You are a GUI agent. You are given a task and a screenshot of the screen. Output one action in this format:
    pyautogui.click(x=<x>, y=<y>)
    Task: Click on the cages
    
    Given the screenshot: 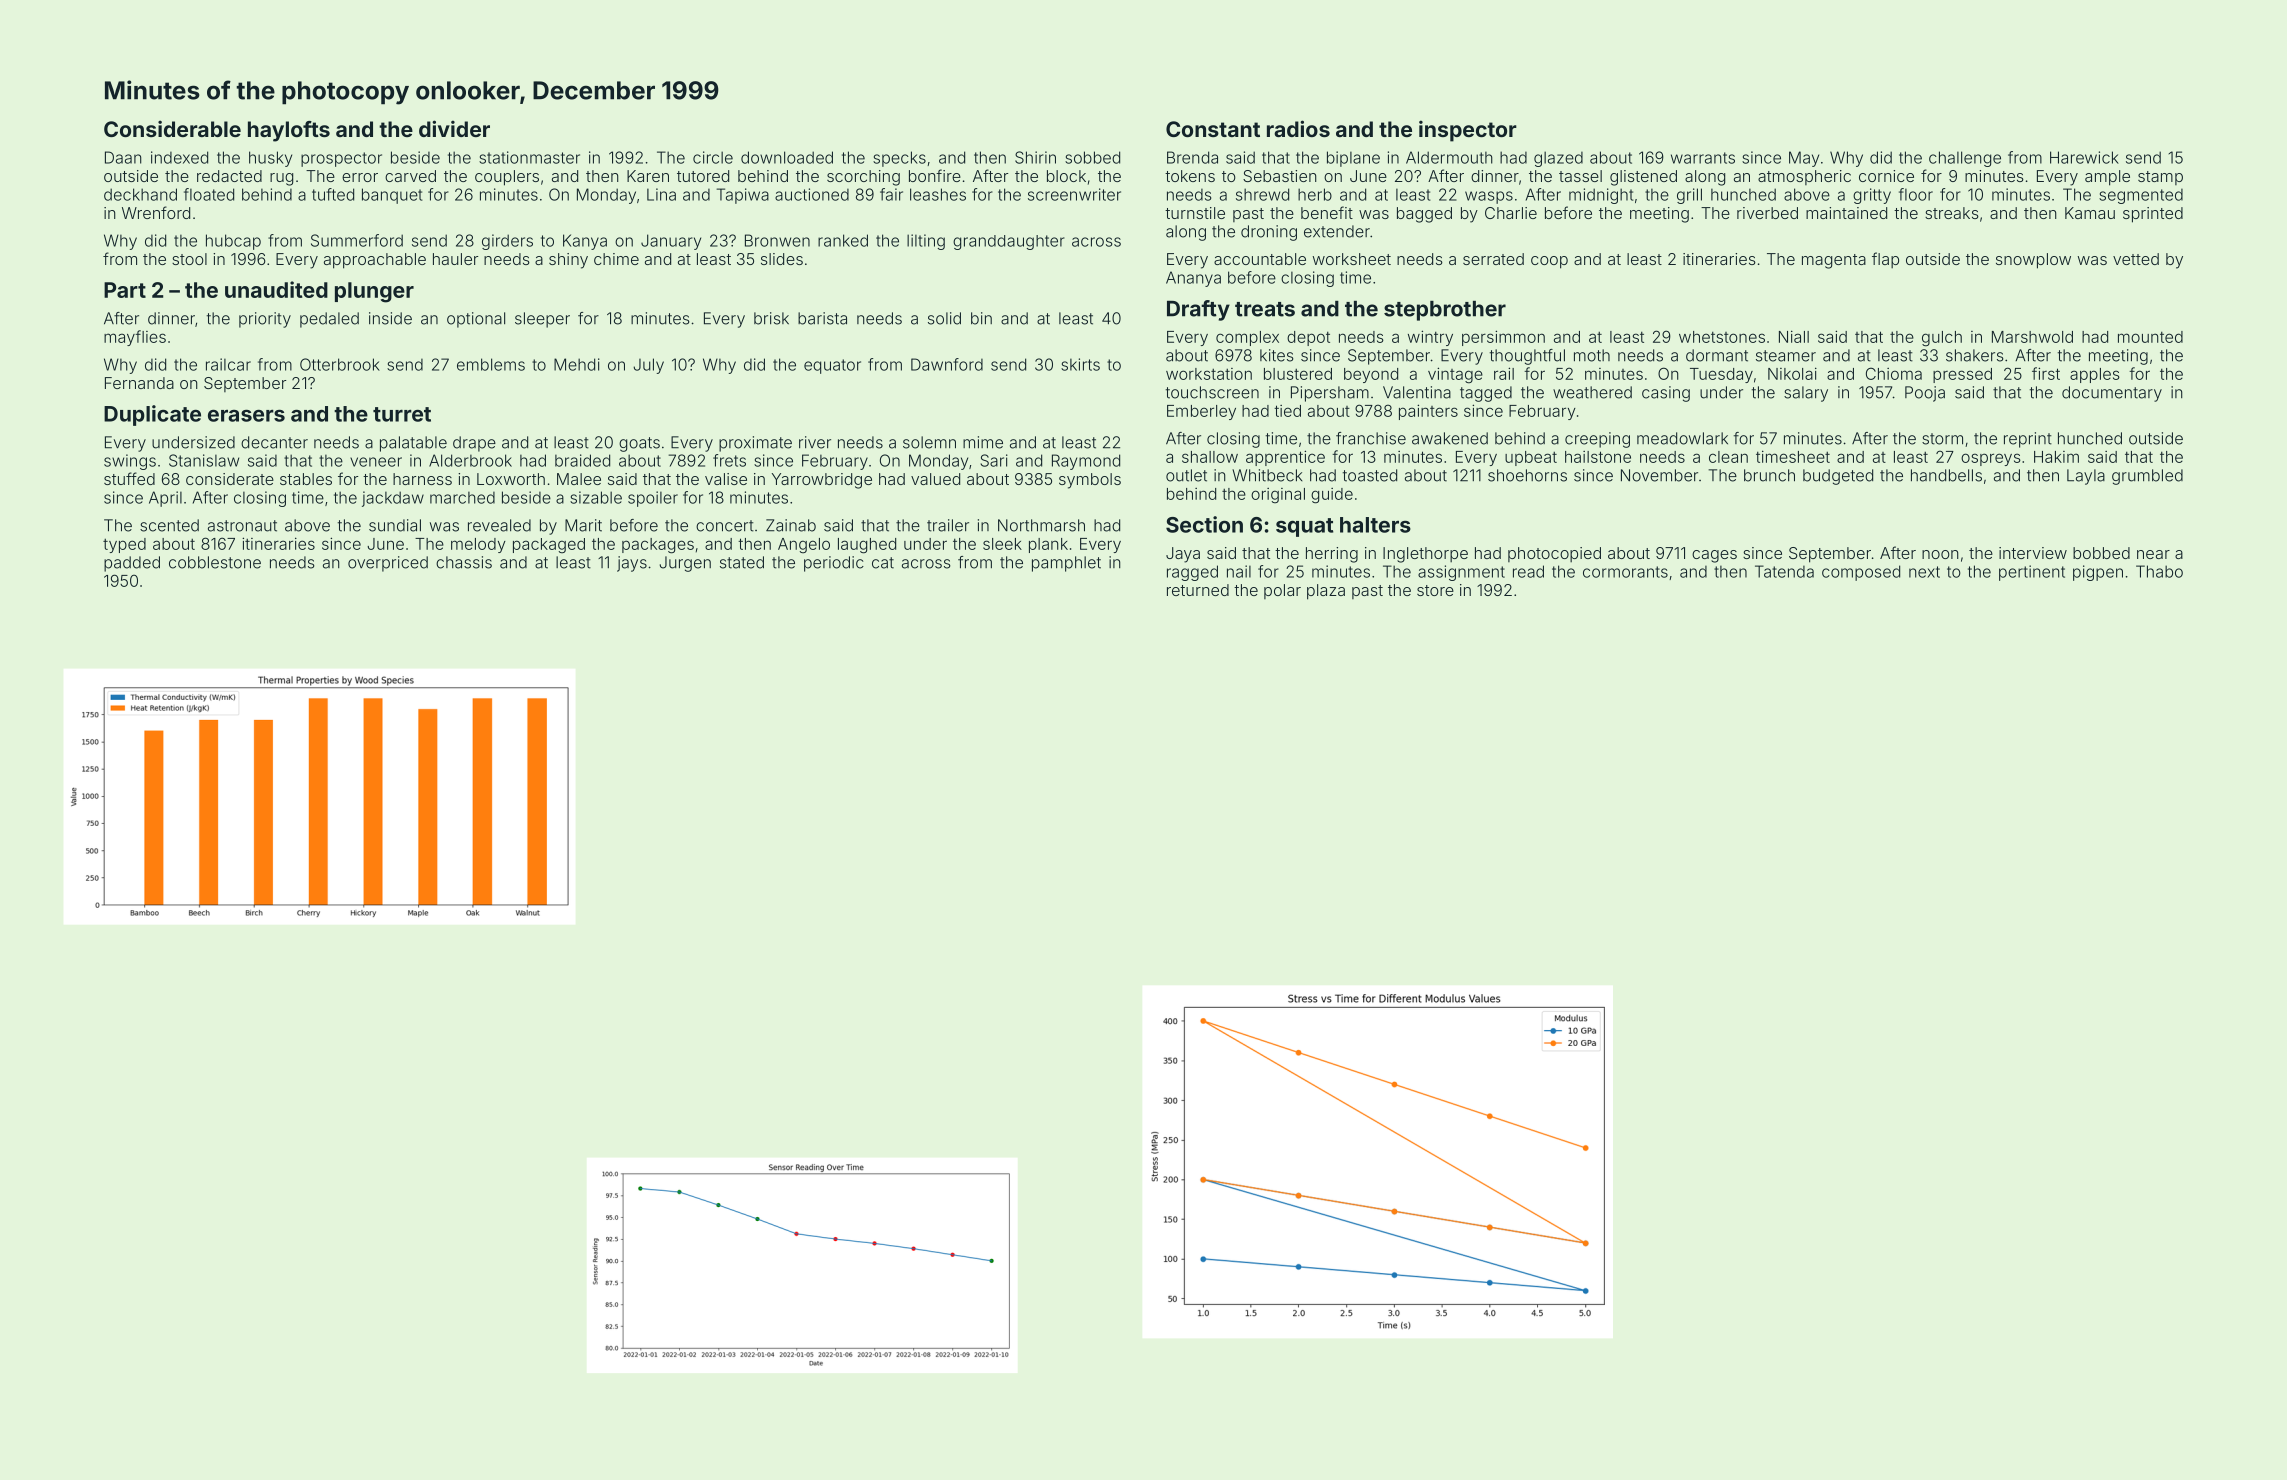 What is the action you would take?
    pyautogui.click(x=1714, y=556)
